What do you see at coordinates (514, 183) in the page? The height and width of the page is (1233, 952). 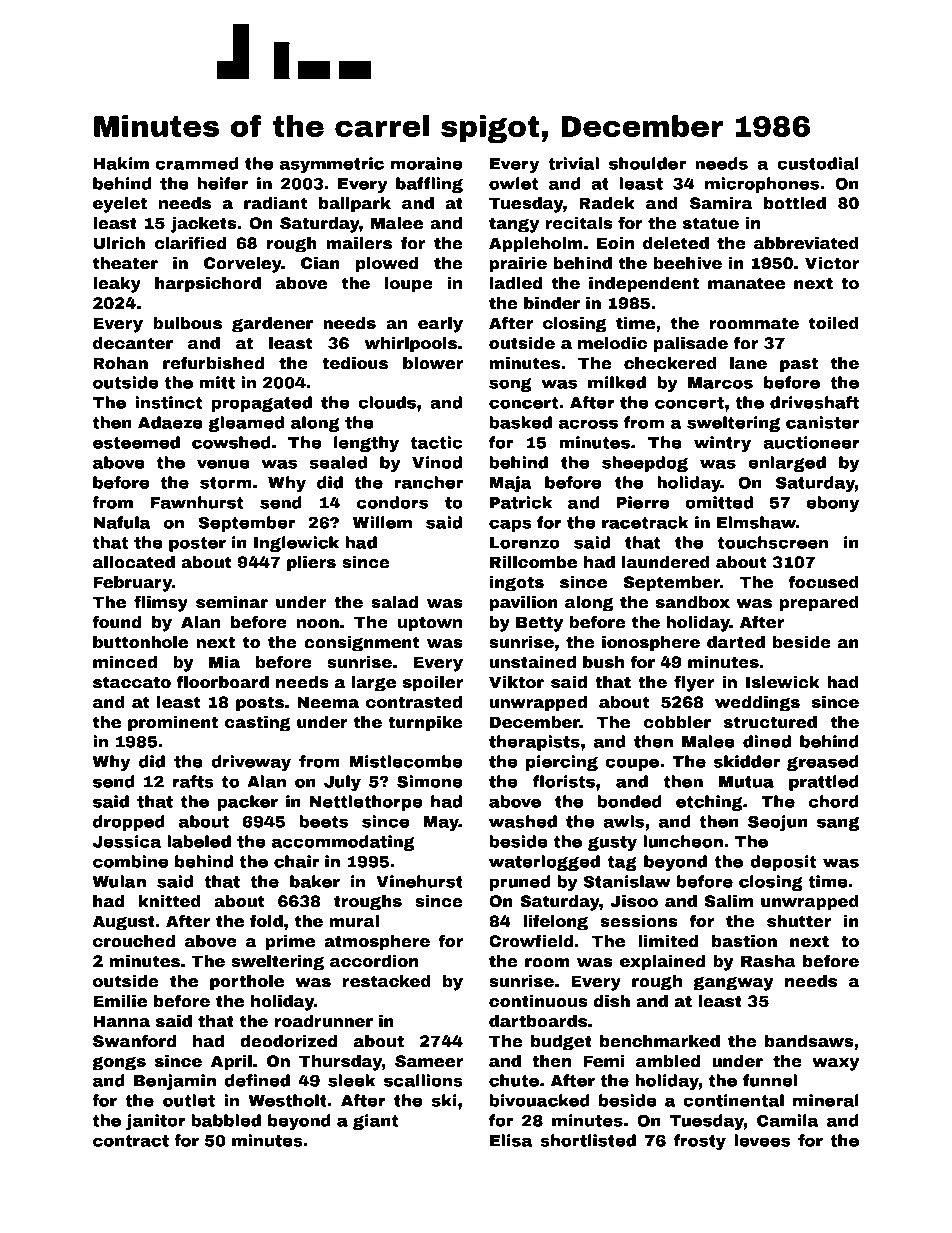 I see `owlet` at bounding box center [514, 183].
